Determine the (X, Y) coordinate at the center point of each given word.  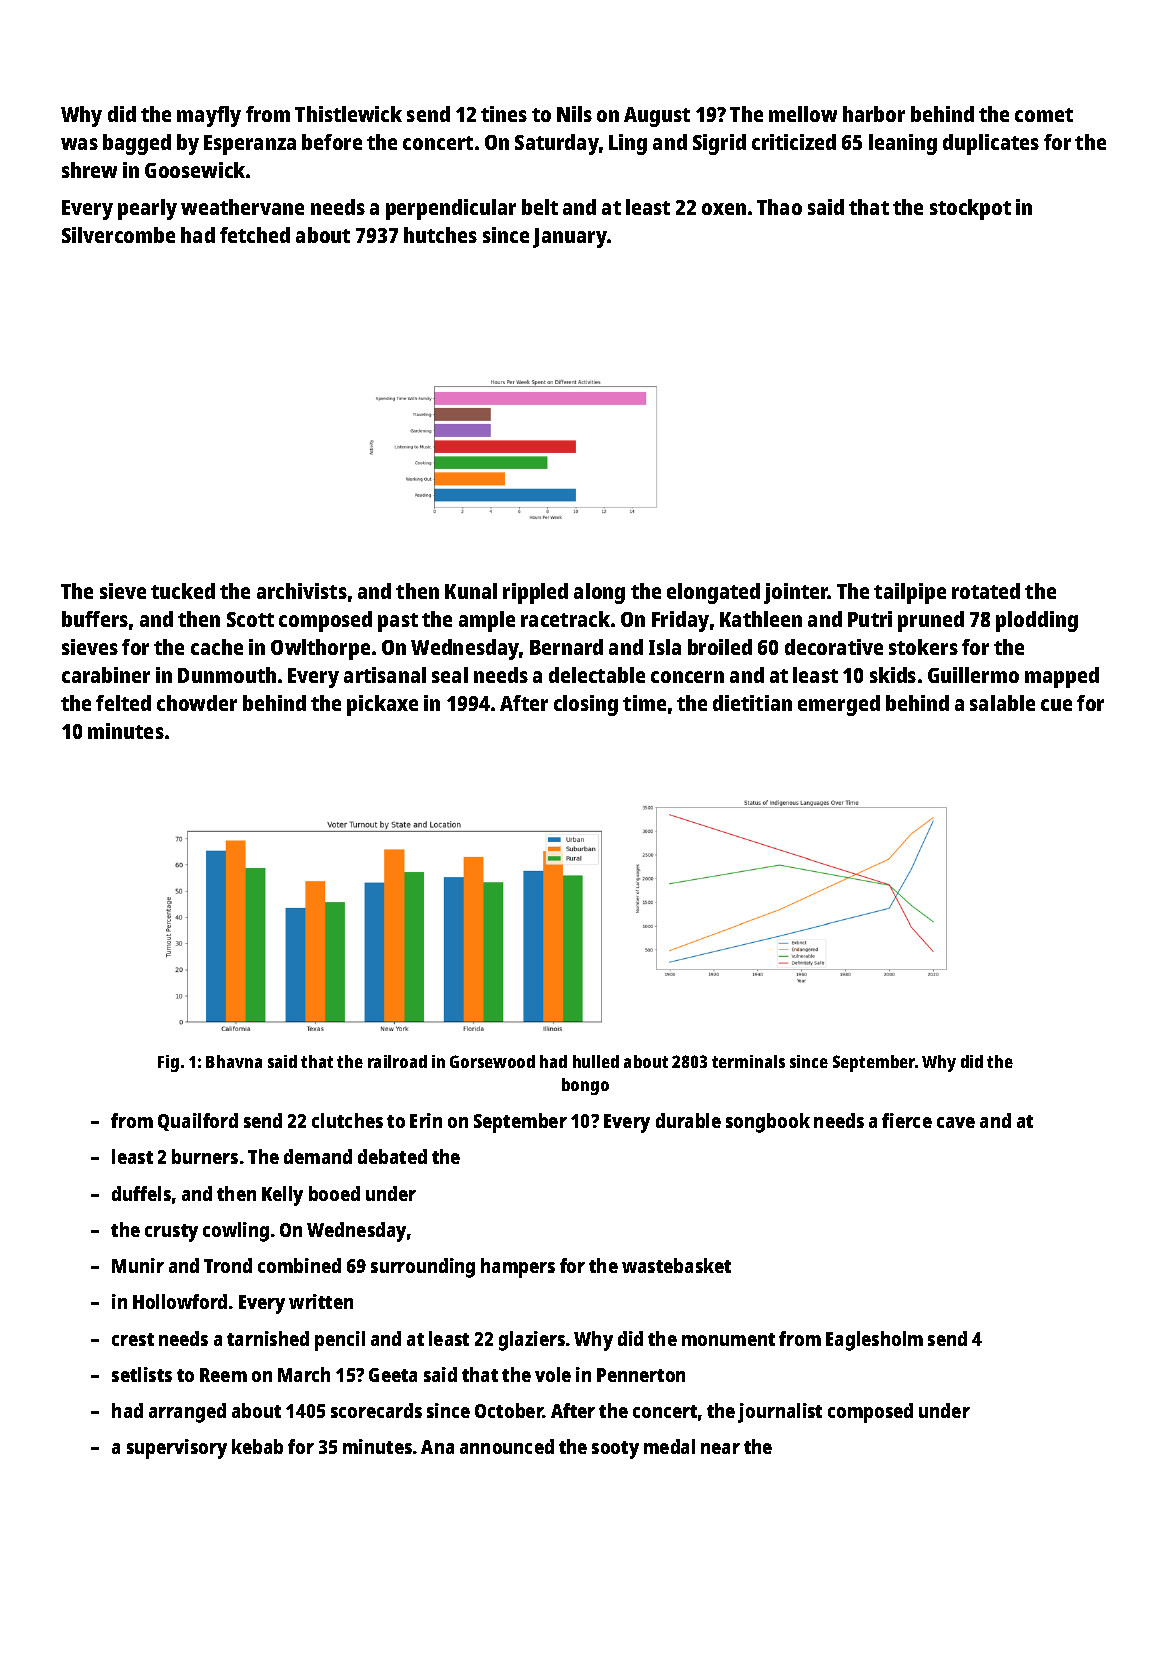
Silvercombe (118, 235)
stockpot (970, 209)
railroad (397, 1061)
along (599, 593)
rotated (986, 591)
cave (956, 1122)
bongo (585, 1086)
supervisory (177, 1449)
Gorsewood (492, 1061)
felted (123, 703)
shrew (89, 170)
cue (1056, 705)
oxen (724, 209)
